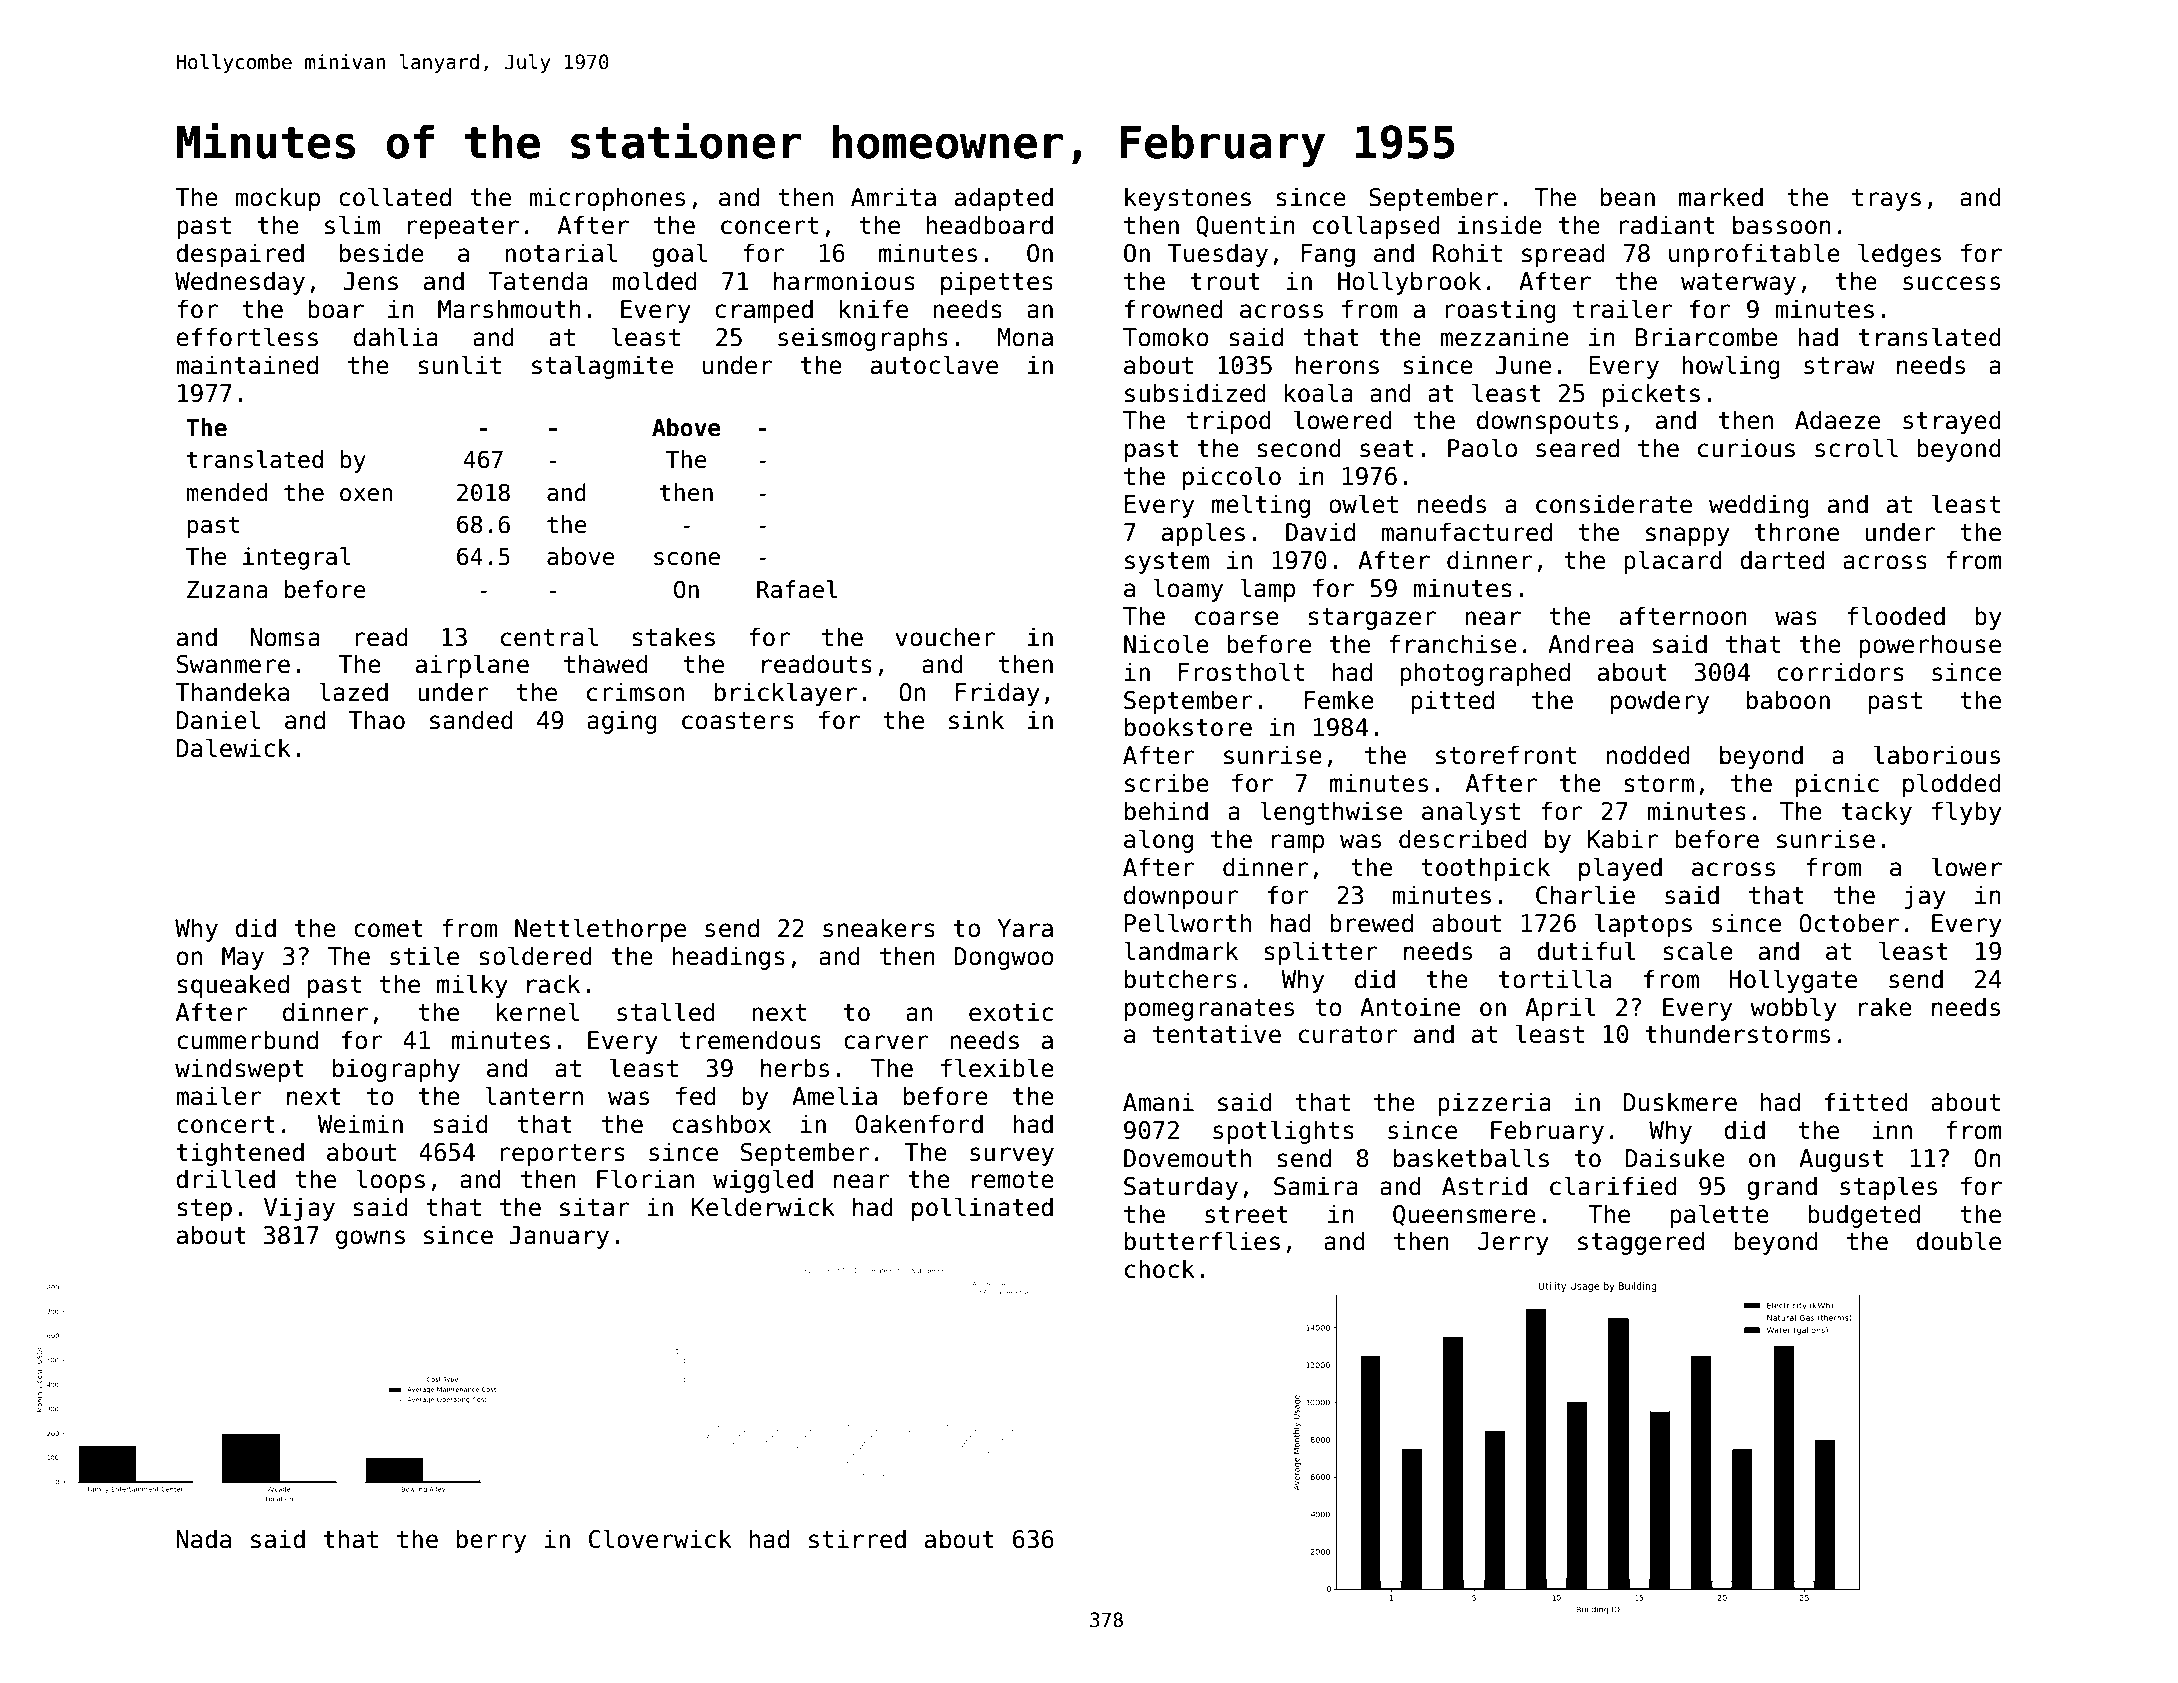 This screenshot has width=2178, height=1683. Describe the element at coordinates (1348, 1035) in the screenshot. I see `curator` at that location.
